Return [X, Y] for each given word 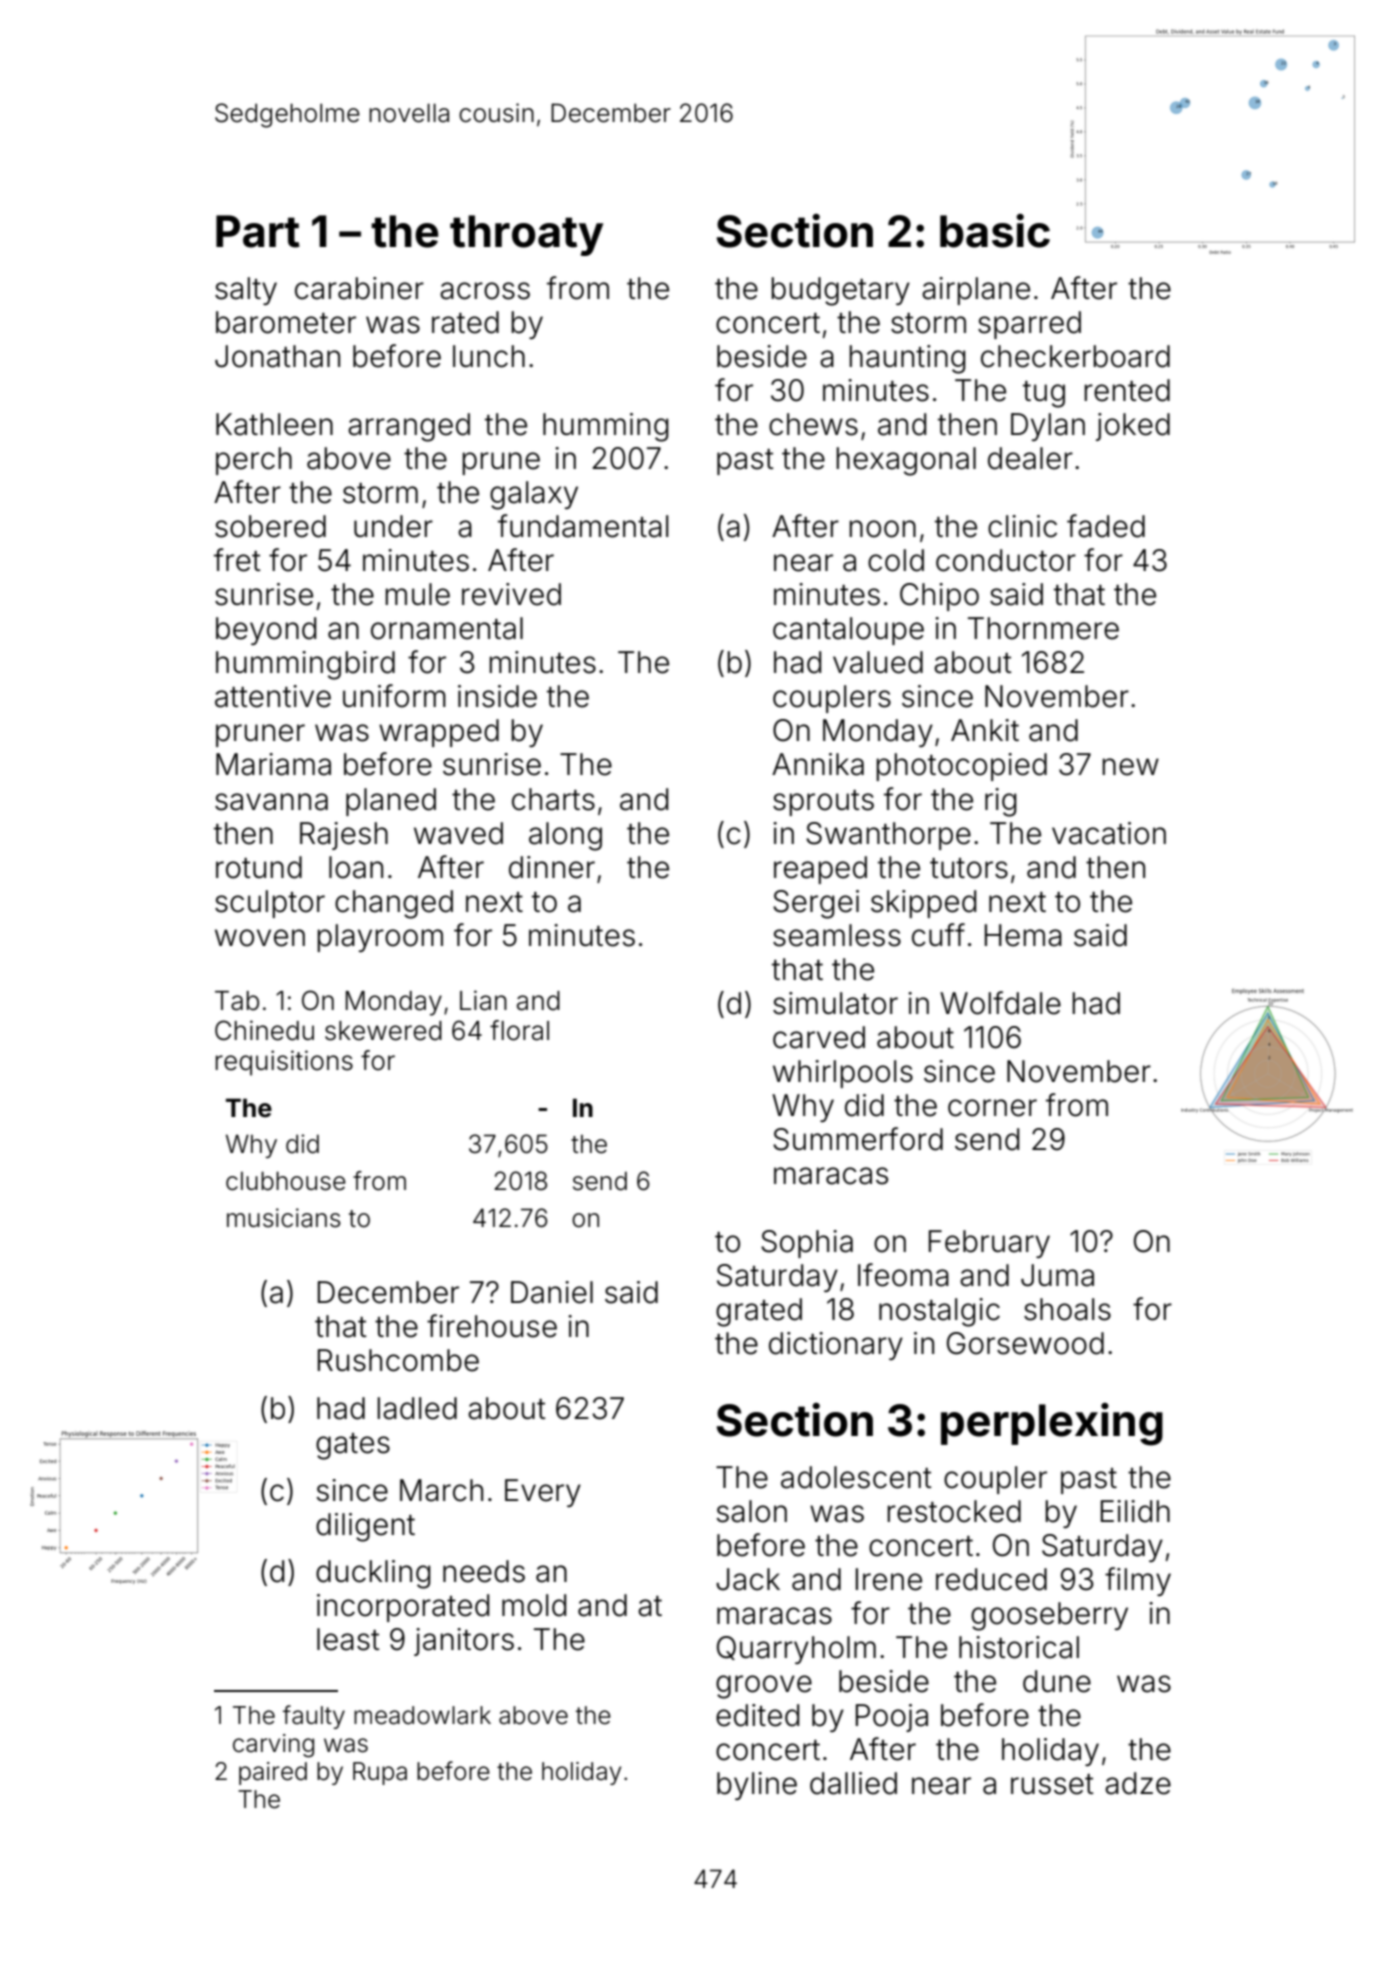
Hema [1023, 935]
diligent [365, 1527]
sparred [1029, 325]
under [393, 526]
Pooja [892, 1718]
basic [995, 231]
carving [273, 1746]
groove [764, 1687]
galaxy [534, 495]
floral [519, 1030]
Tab [237, 1001]
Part [258, 231]
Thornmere [1043, 628]
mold [534, 1605]
